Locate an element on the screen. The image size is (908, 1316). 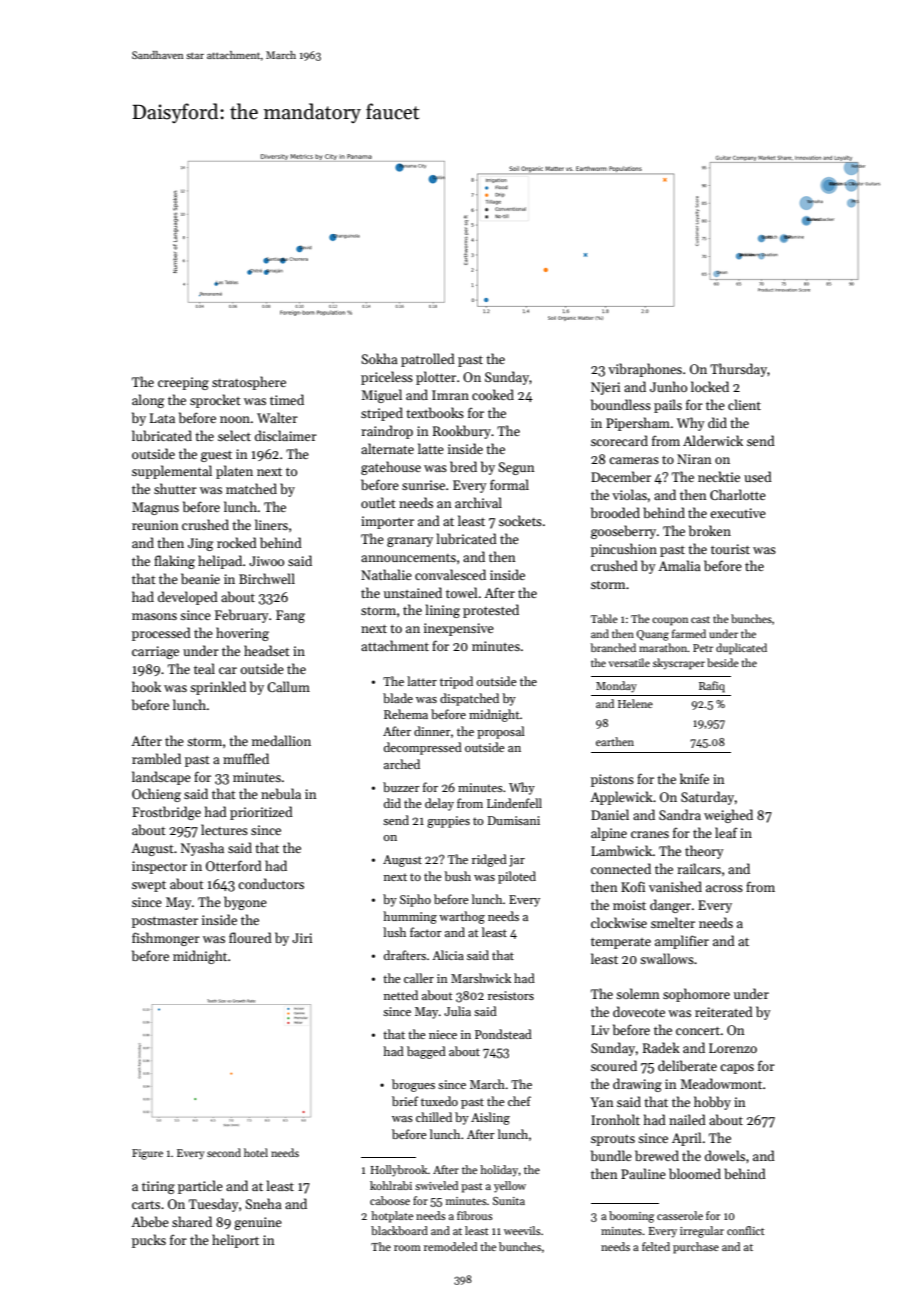
room is located at coordinates (407, 1248).
